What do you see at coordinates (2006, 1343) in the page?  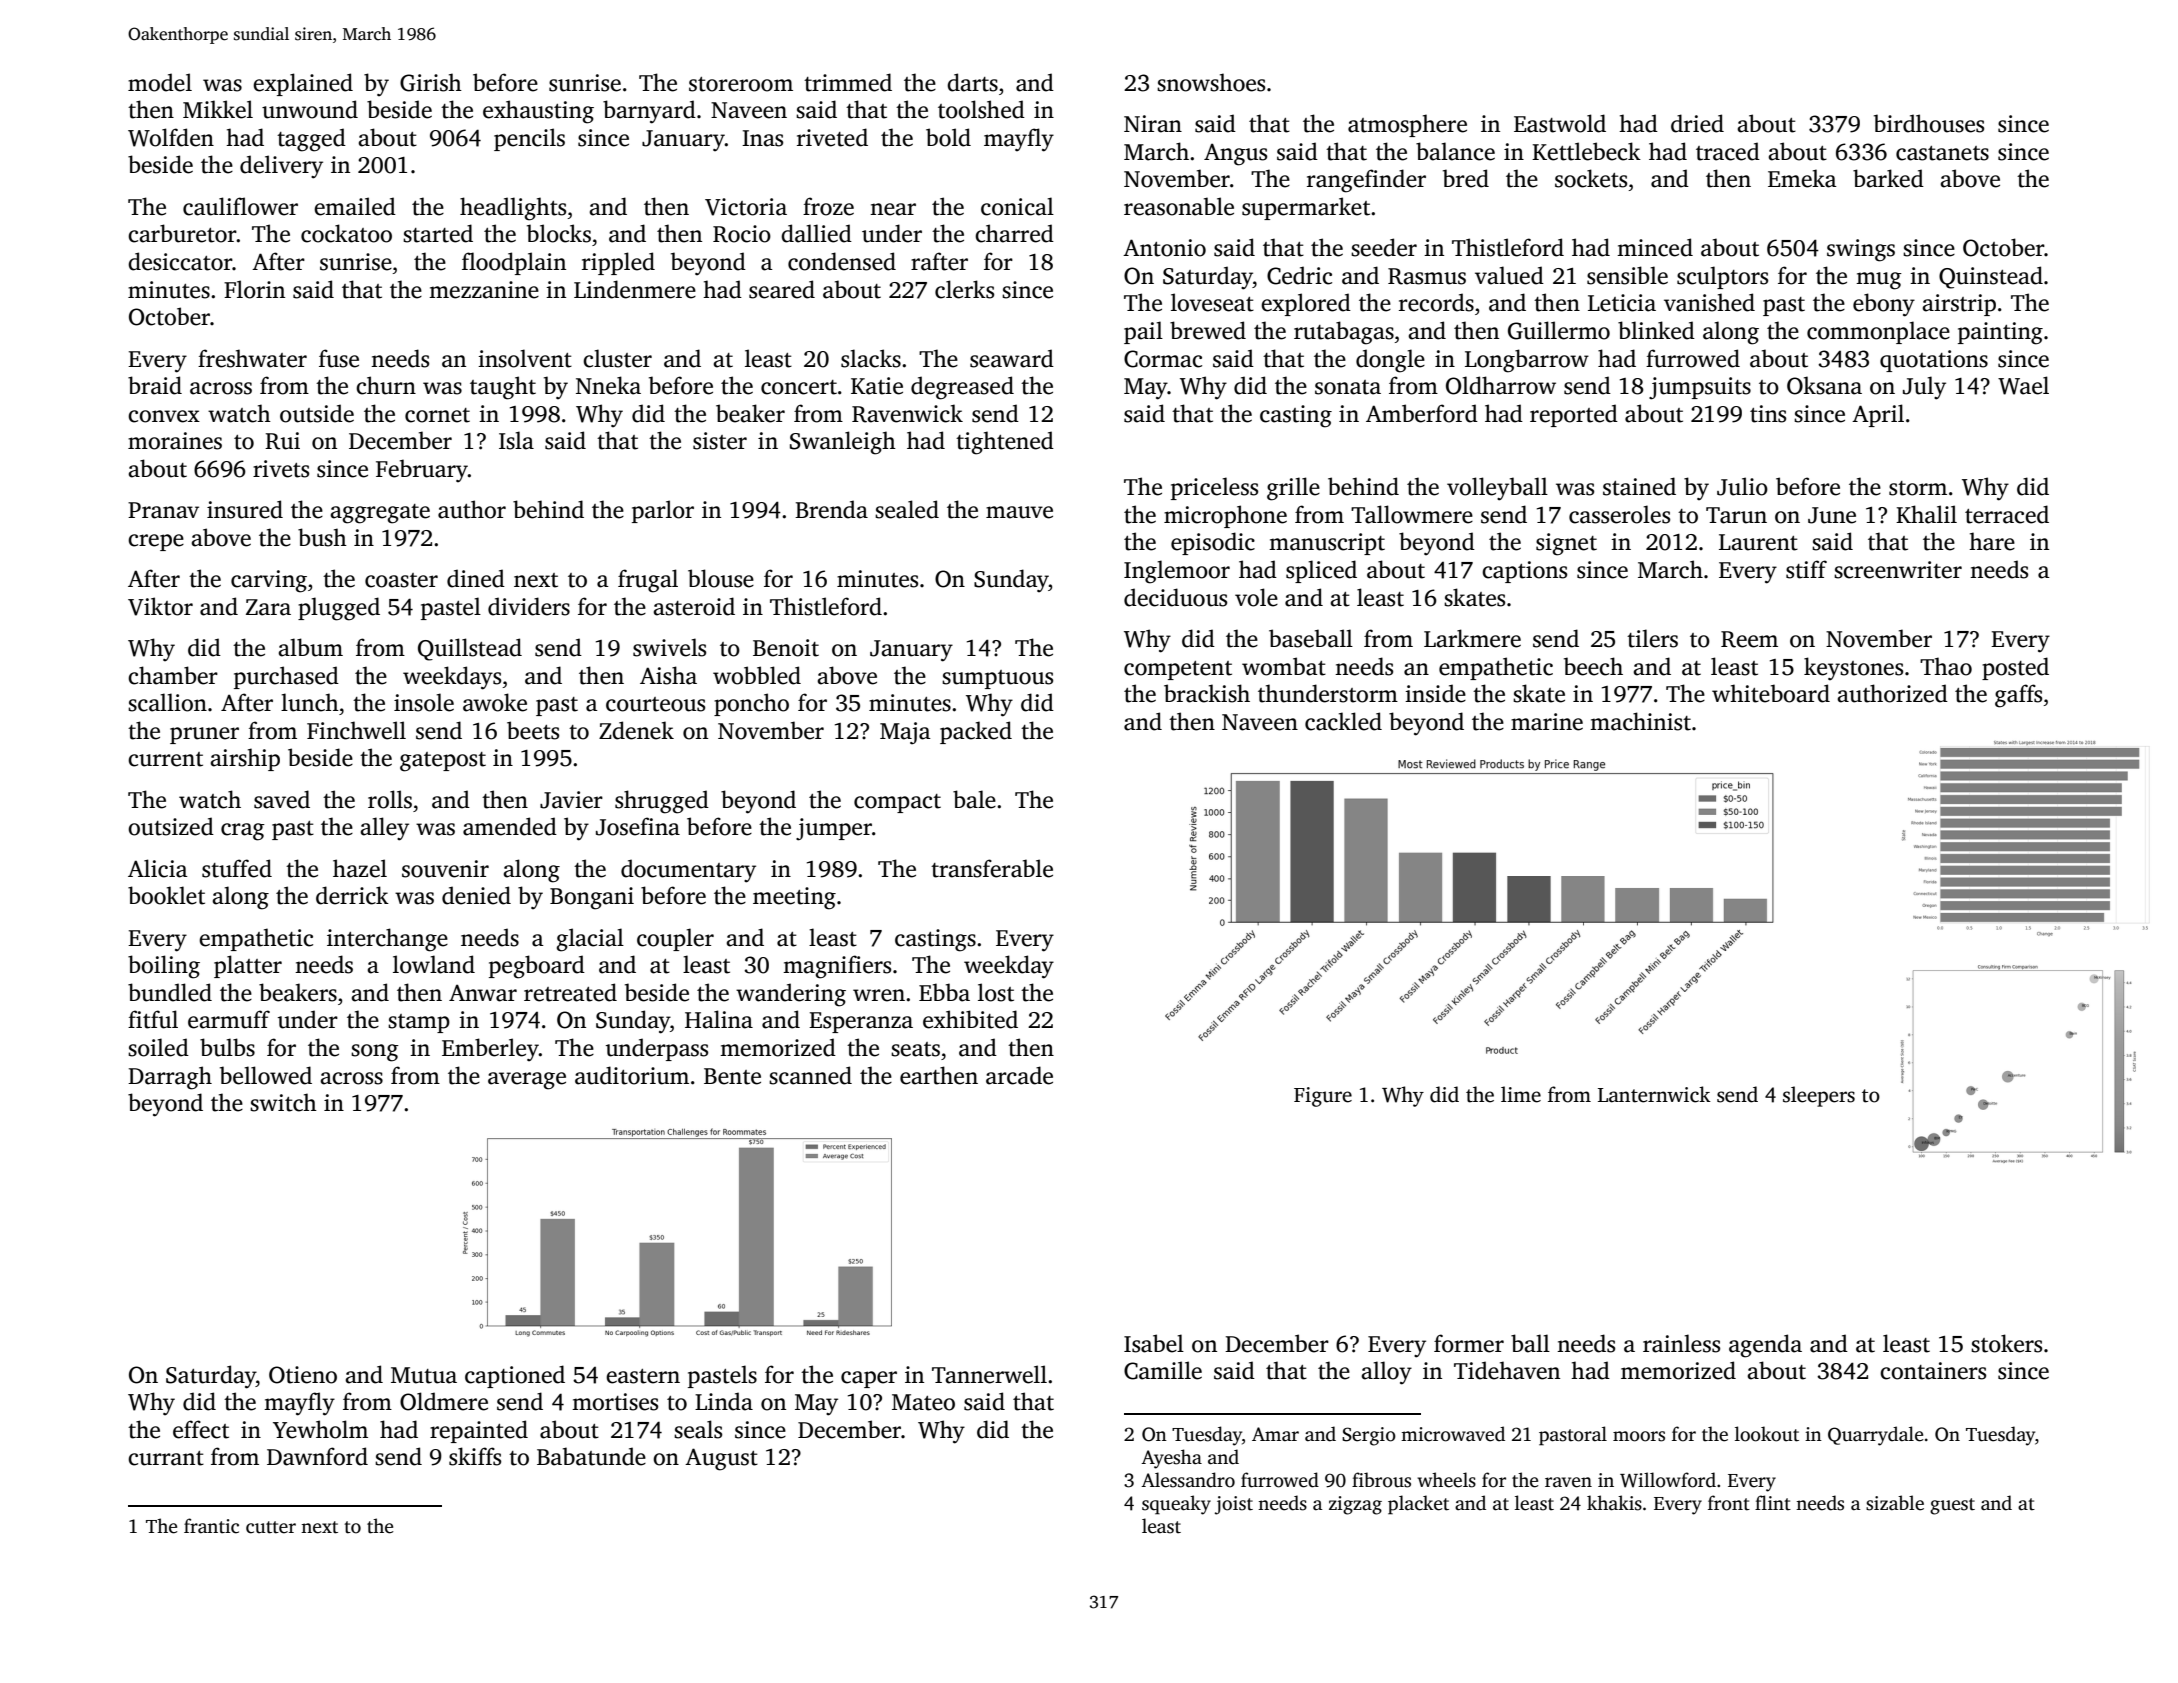 I see `stokers` at bounding box center [2006, 1343].
